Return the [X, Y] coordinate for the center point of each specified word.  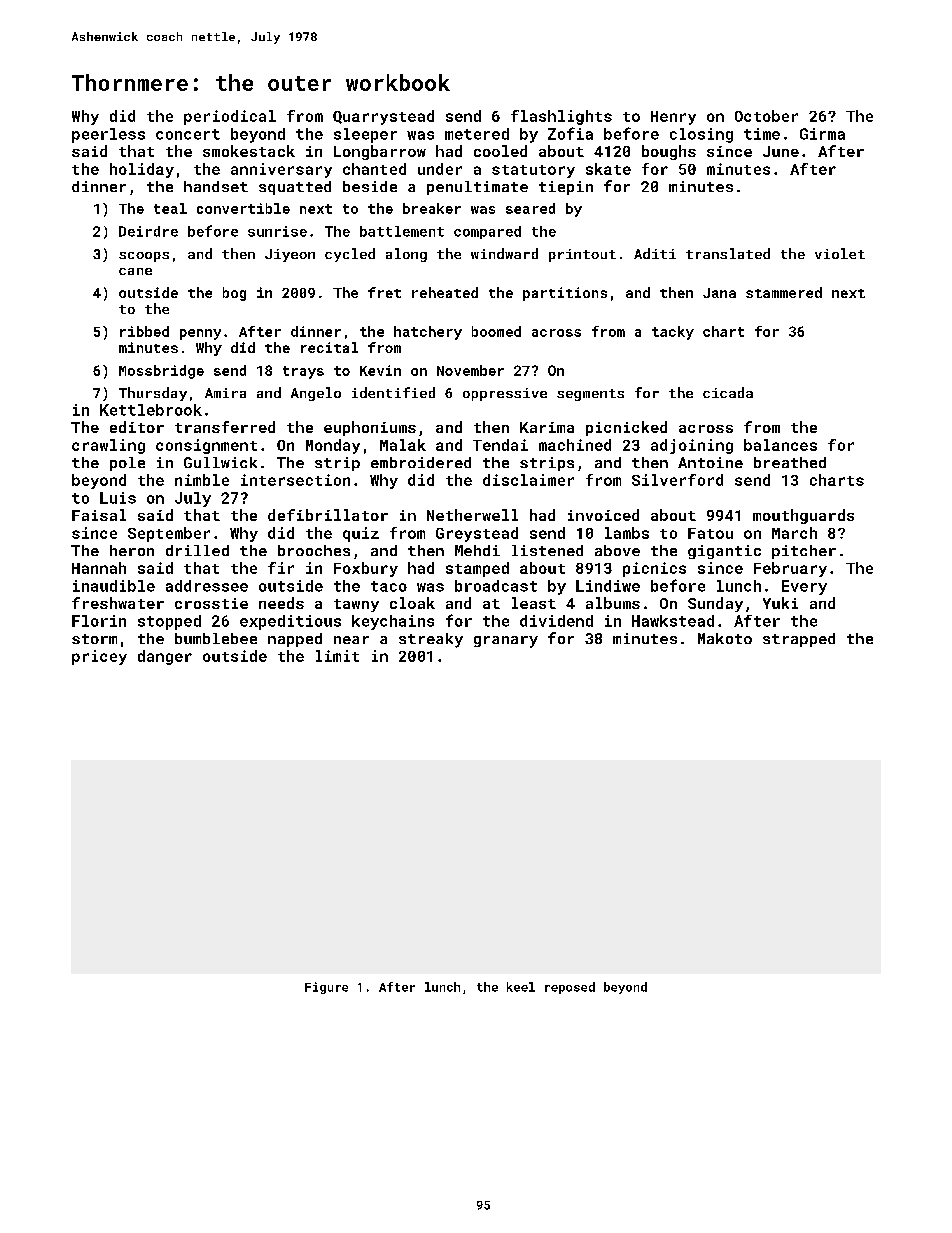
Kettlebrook [151, 410]
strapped [799, 640]
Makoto [725, 638]
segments [590, 395]
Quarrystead [383, 117]
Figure [326, 988]
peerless [108, 135]
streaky [431, 640]
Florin [99, 621]
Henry [673, 118]
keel [521, 987]
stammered [784, 292]
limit [337, 656]
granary [506, 642]
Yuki [780, 603]
